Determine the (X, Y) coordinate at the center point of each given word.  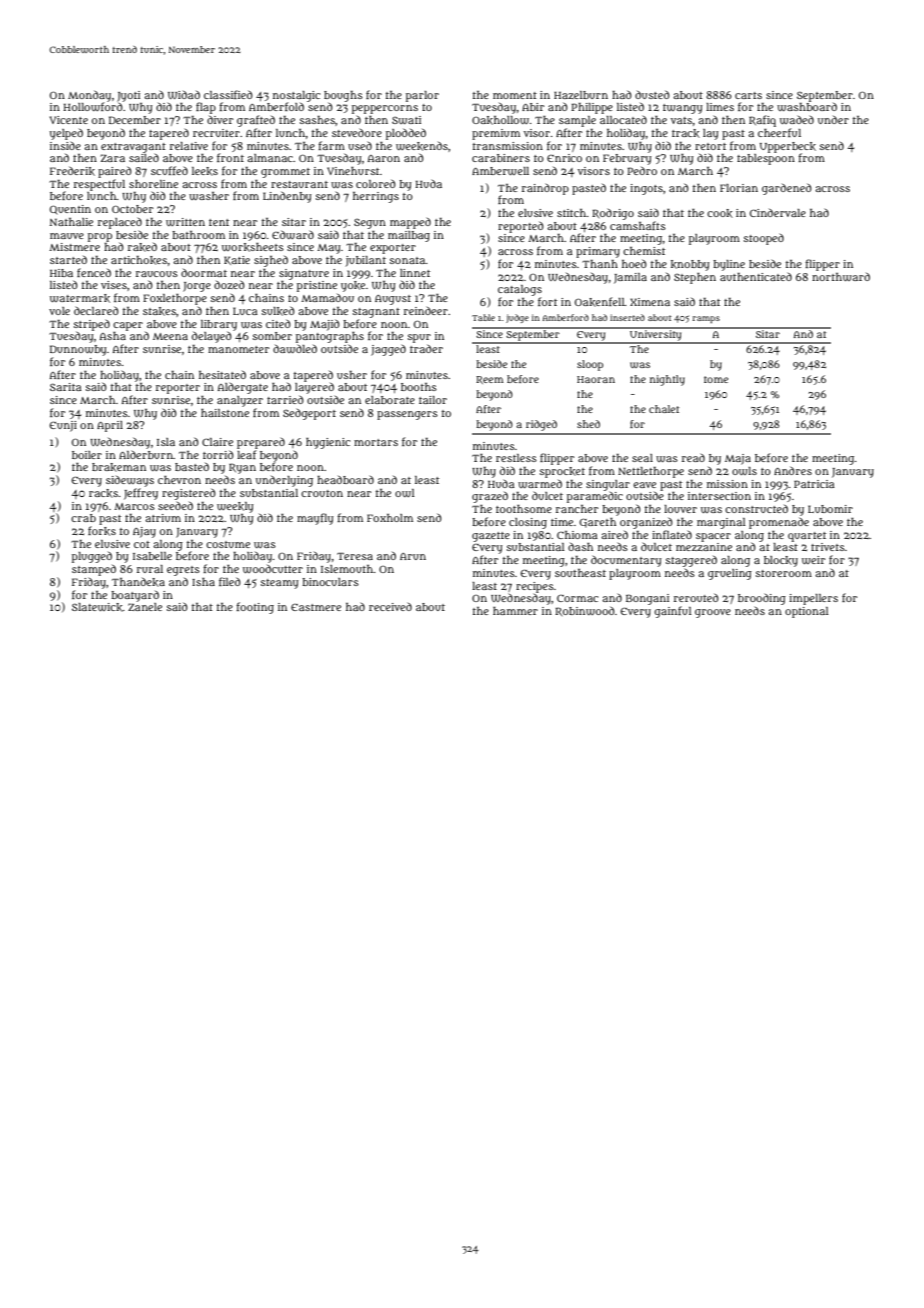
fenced (94, 272)
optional (807, 612)
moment (515, 95)
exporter (393, 249)
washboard (807, 107)
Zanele (145, 607)
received (390, 606)
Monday (89, 96)
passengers (407, 415)
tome (716, 379)
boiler (87, 455)
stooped (764, 239)
